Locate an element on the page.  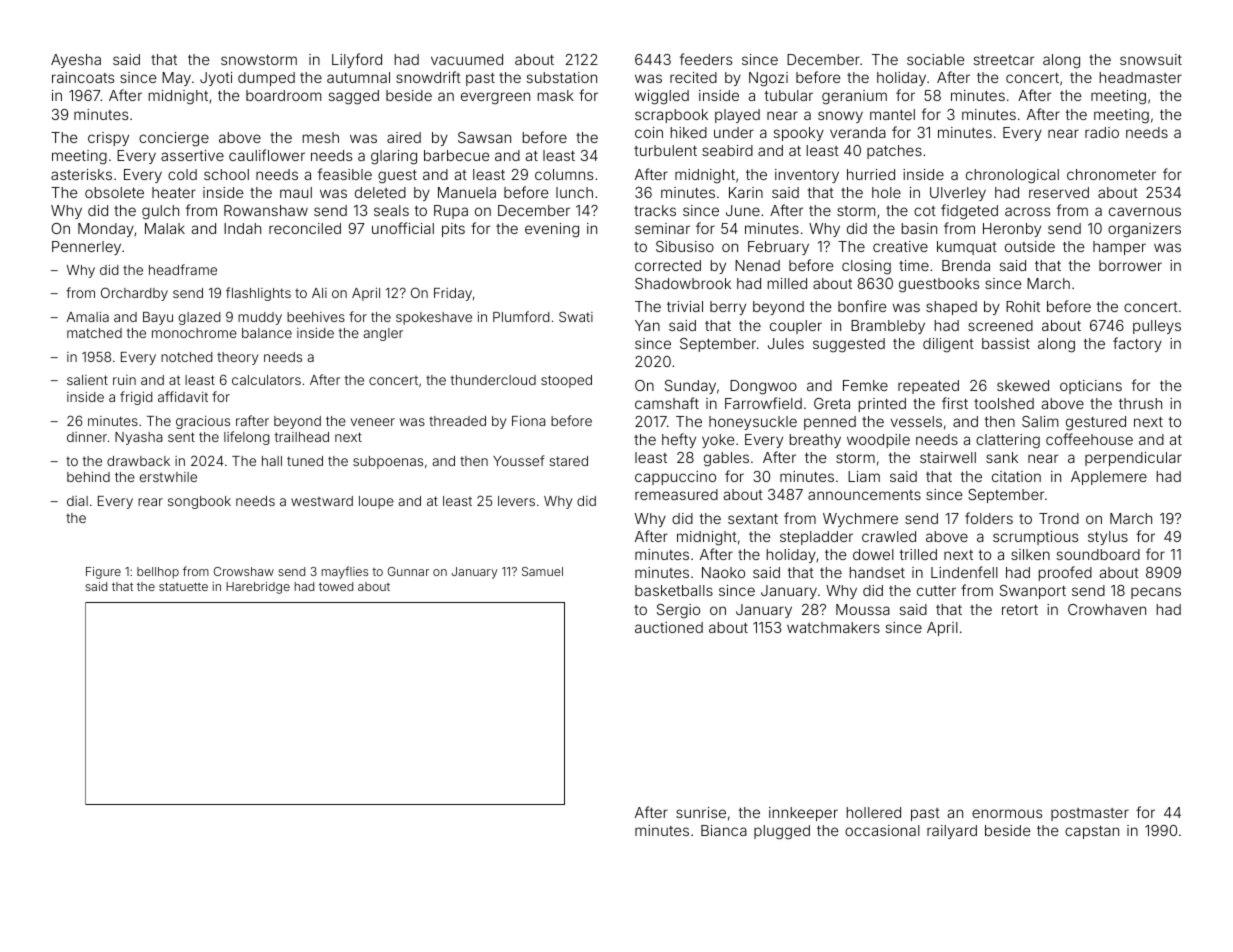
raincoats is located at coordinates (83, 77).
